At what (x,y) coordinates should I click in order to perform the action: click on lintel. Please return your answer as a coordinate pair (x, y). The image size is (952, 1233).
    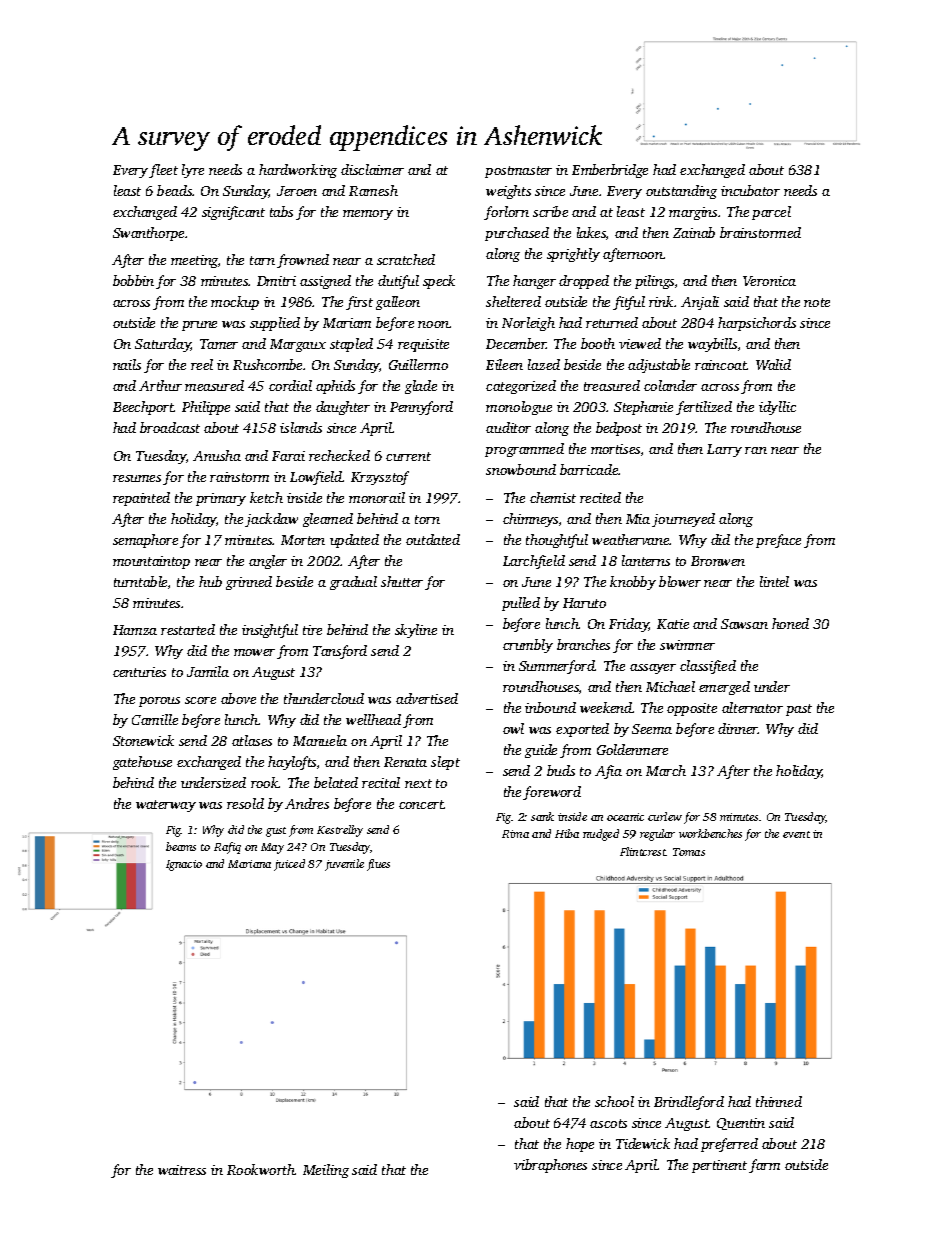
    Looking at the image, I should click on (774, 581).
